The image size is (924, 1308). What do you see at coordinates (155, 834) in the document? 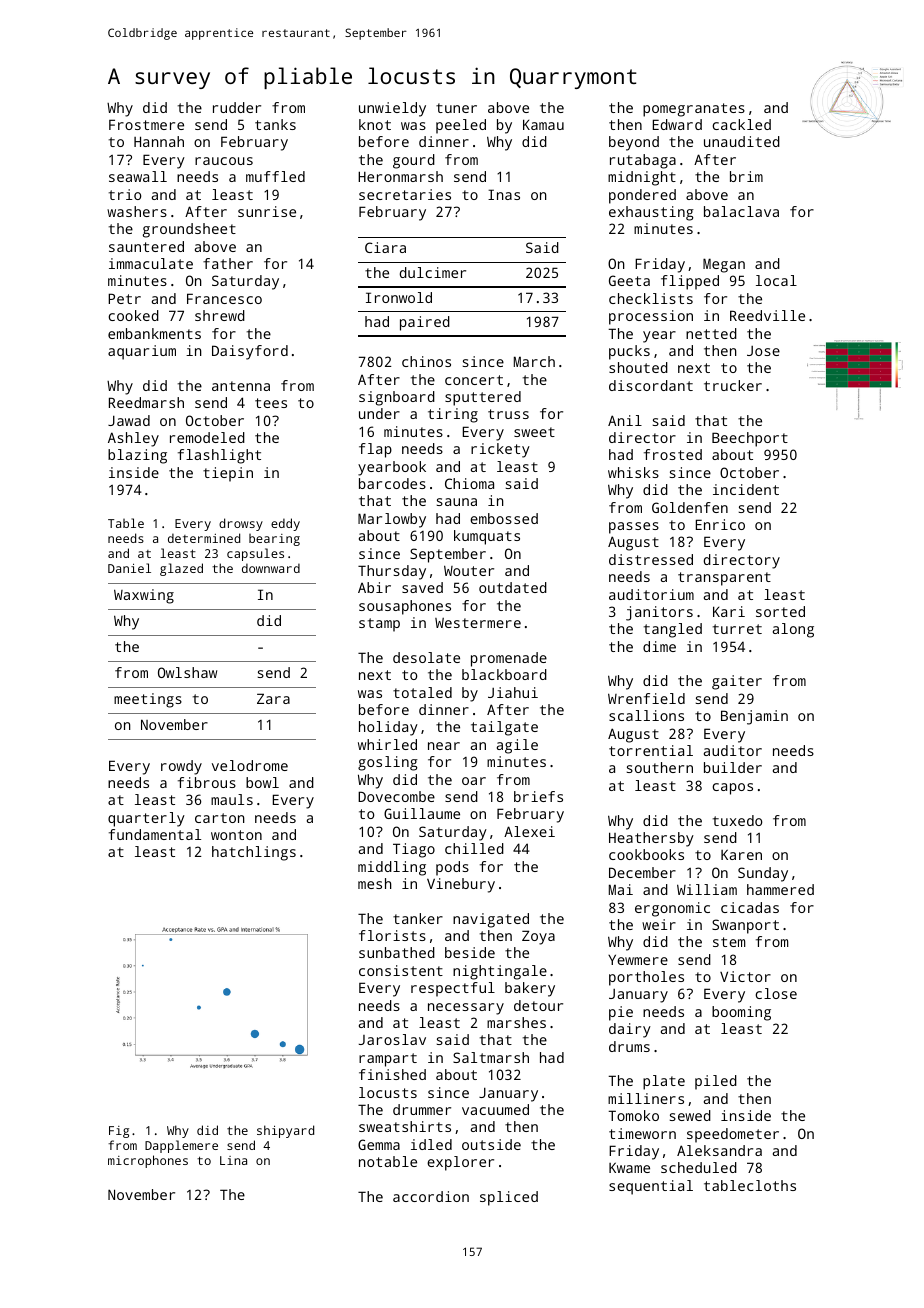
I see `fundamental` at bounding box center [155, 834].
